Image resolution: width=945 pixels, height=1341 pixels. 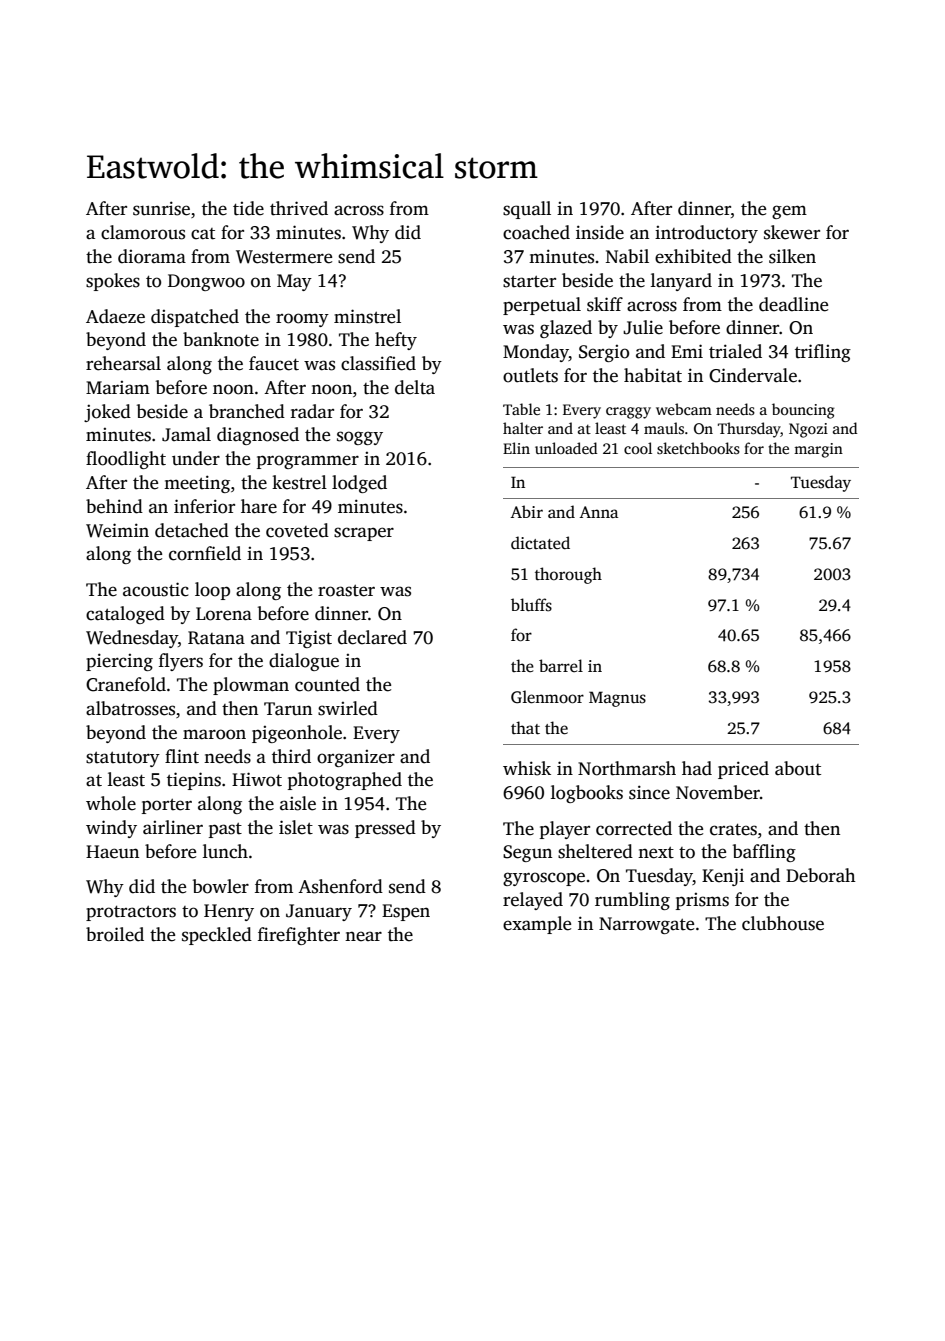 What do you see at coordinates (274, 363) in the page?
I see `faucet` at bounding box center [274, 363].
